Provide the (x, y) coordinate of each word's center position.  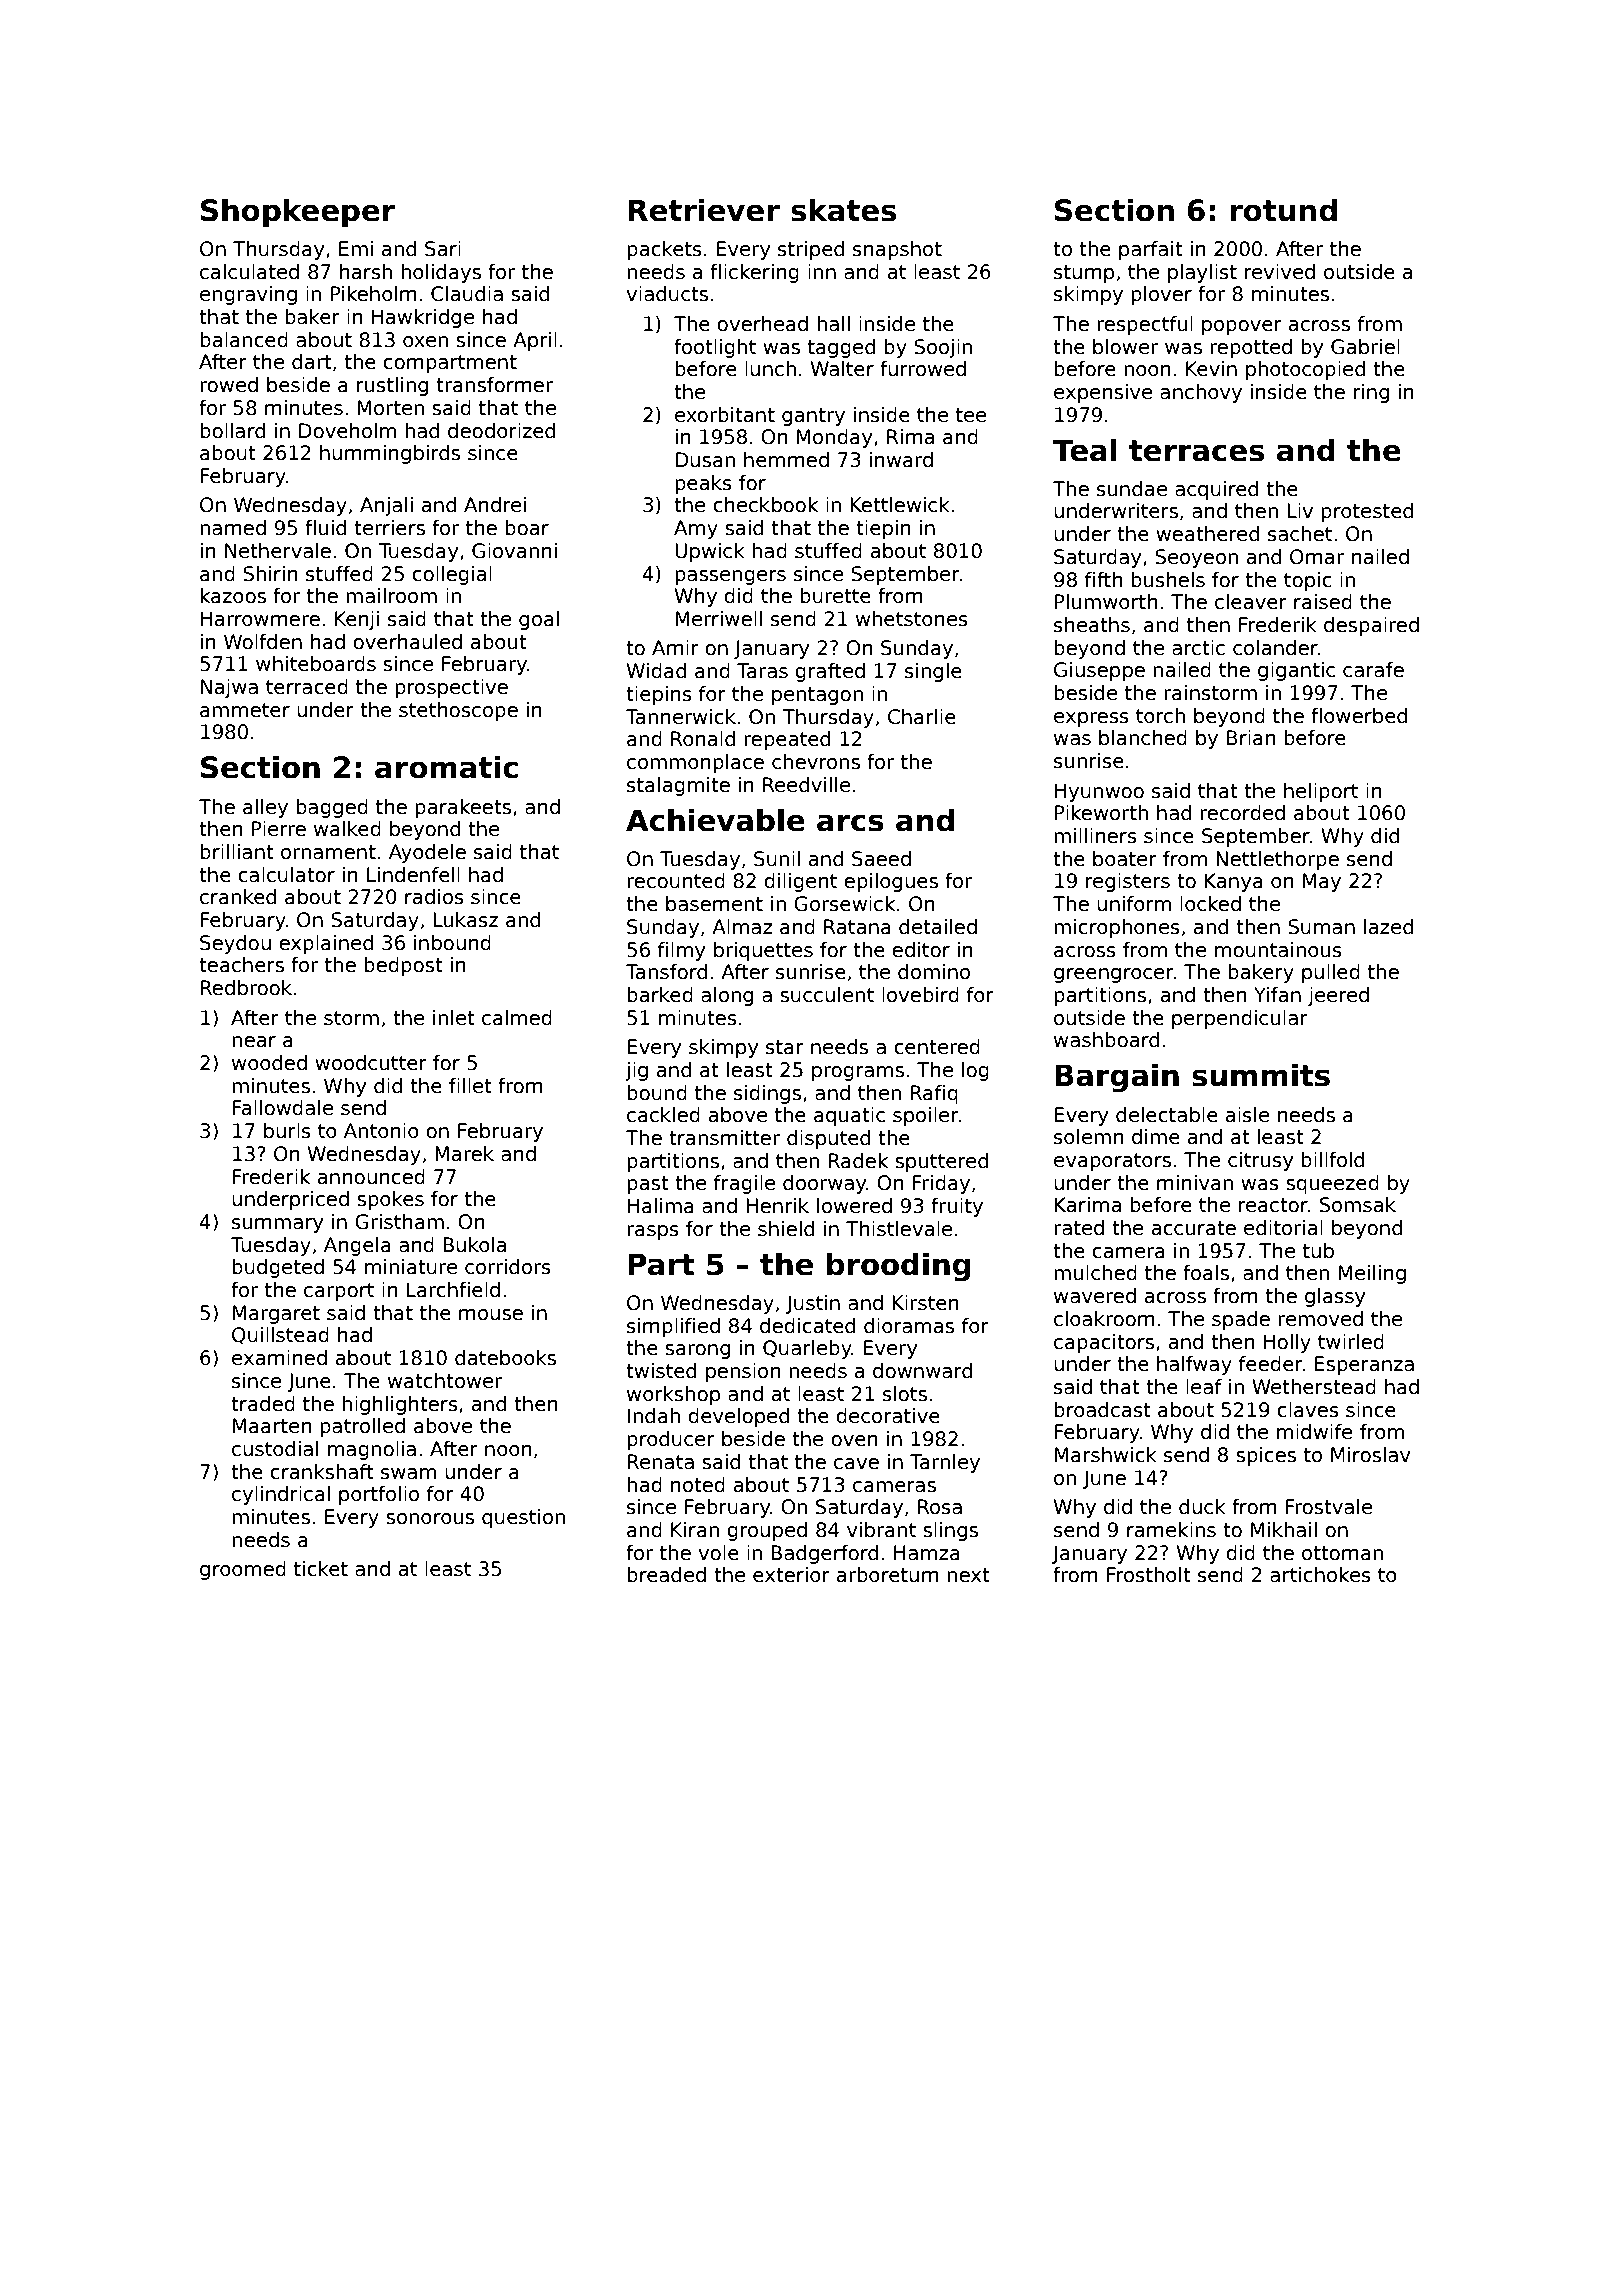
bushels (1168, 580)
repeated (787, 740)
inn (822, 271)
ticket (321, 1569)
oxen (425, 342)
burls (287, 1131)
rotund (1283, 210)
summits (1261, 1075)
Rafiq (934, 1094)
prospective (451, 688)
